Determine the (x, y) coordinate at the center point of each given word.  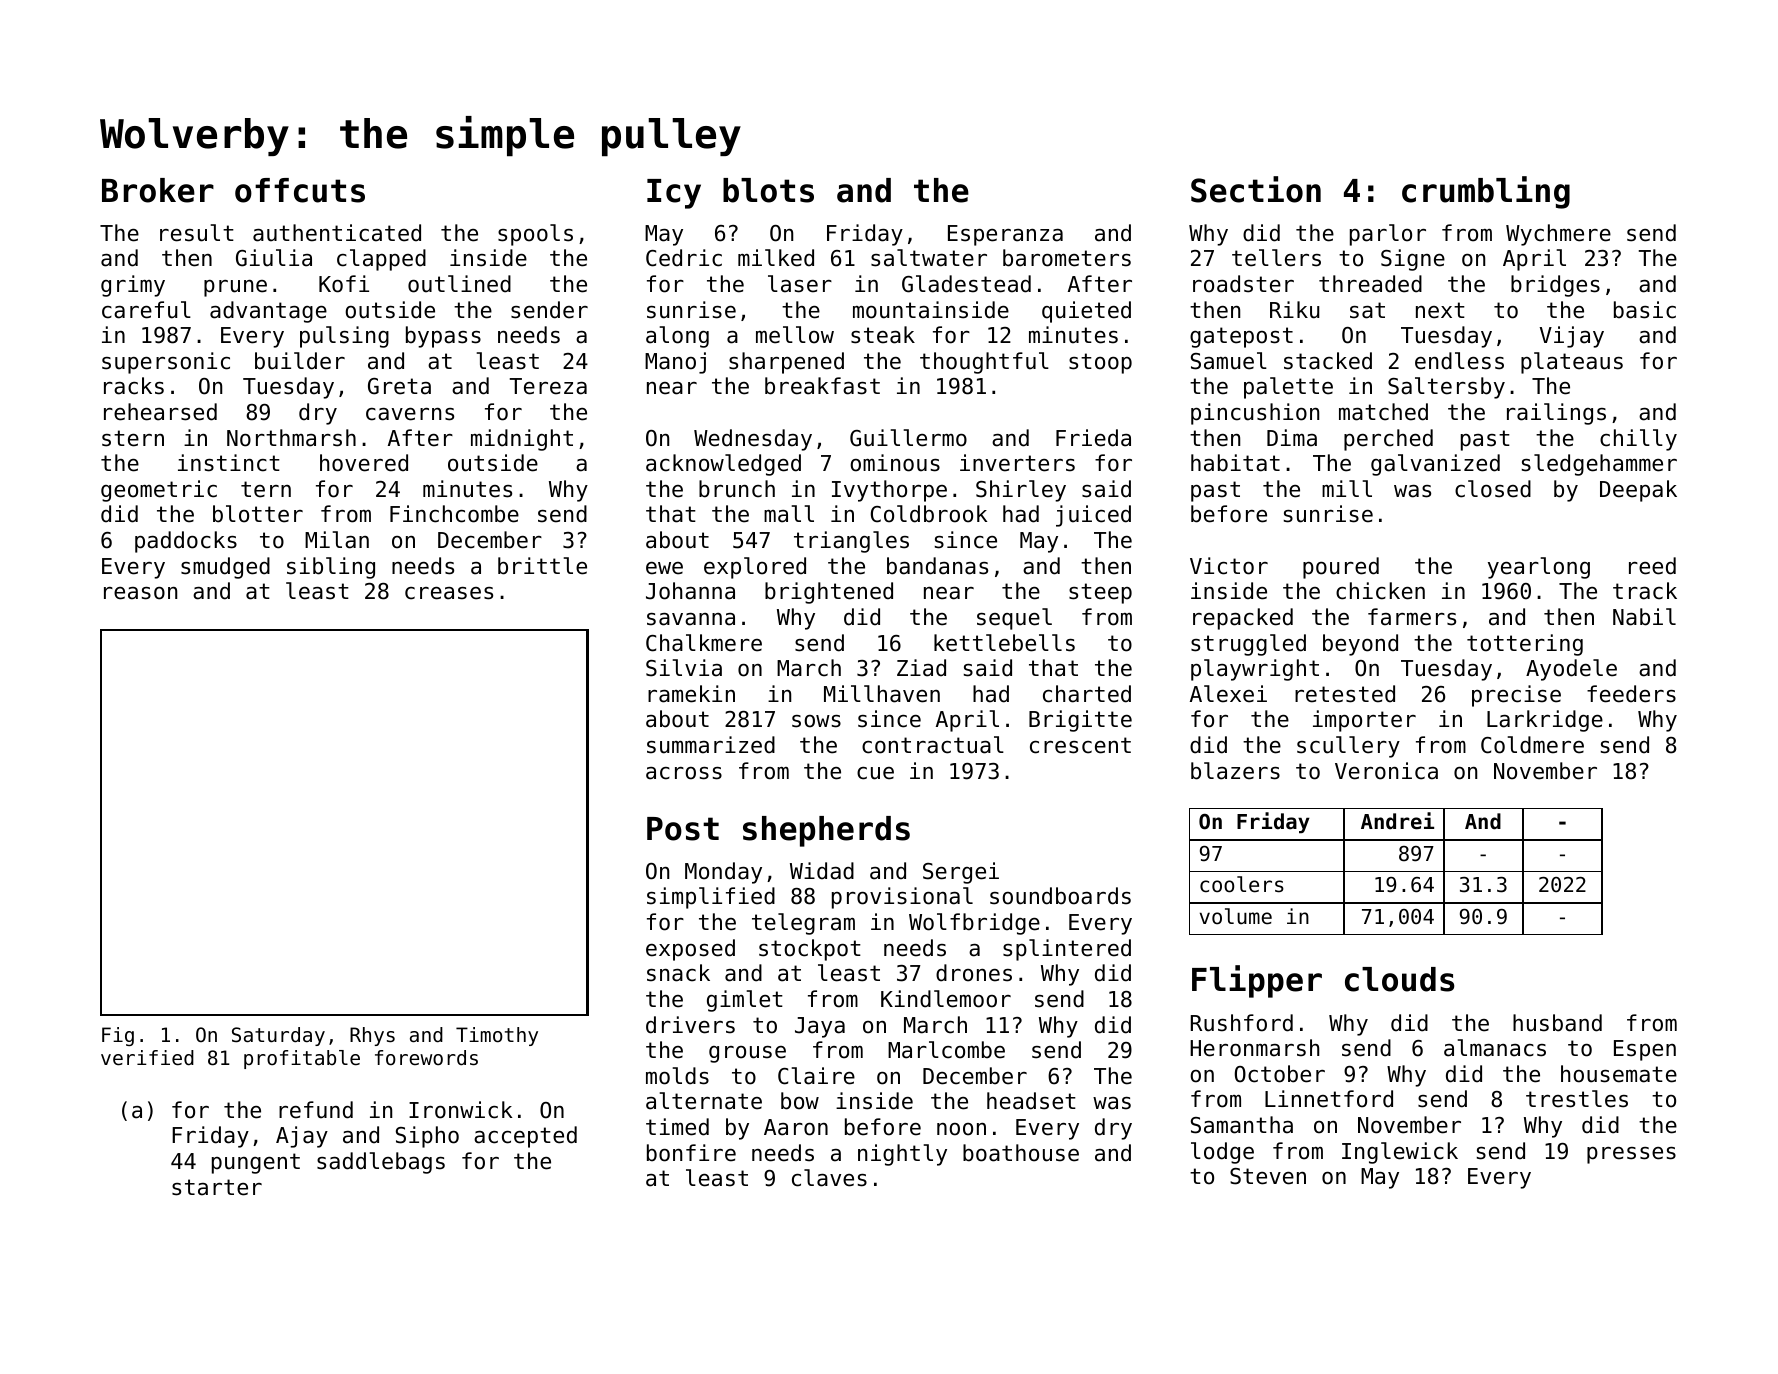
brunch (737, 489)
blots (768, 190)
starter (217, 1187)
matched (1383, 412)
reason (140, 593)
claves (829, 1178)
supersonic (166, 363)
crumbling (1486, 192)
